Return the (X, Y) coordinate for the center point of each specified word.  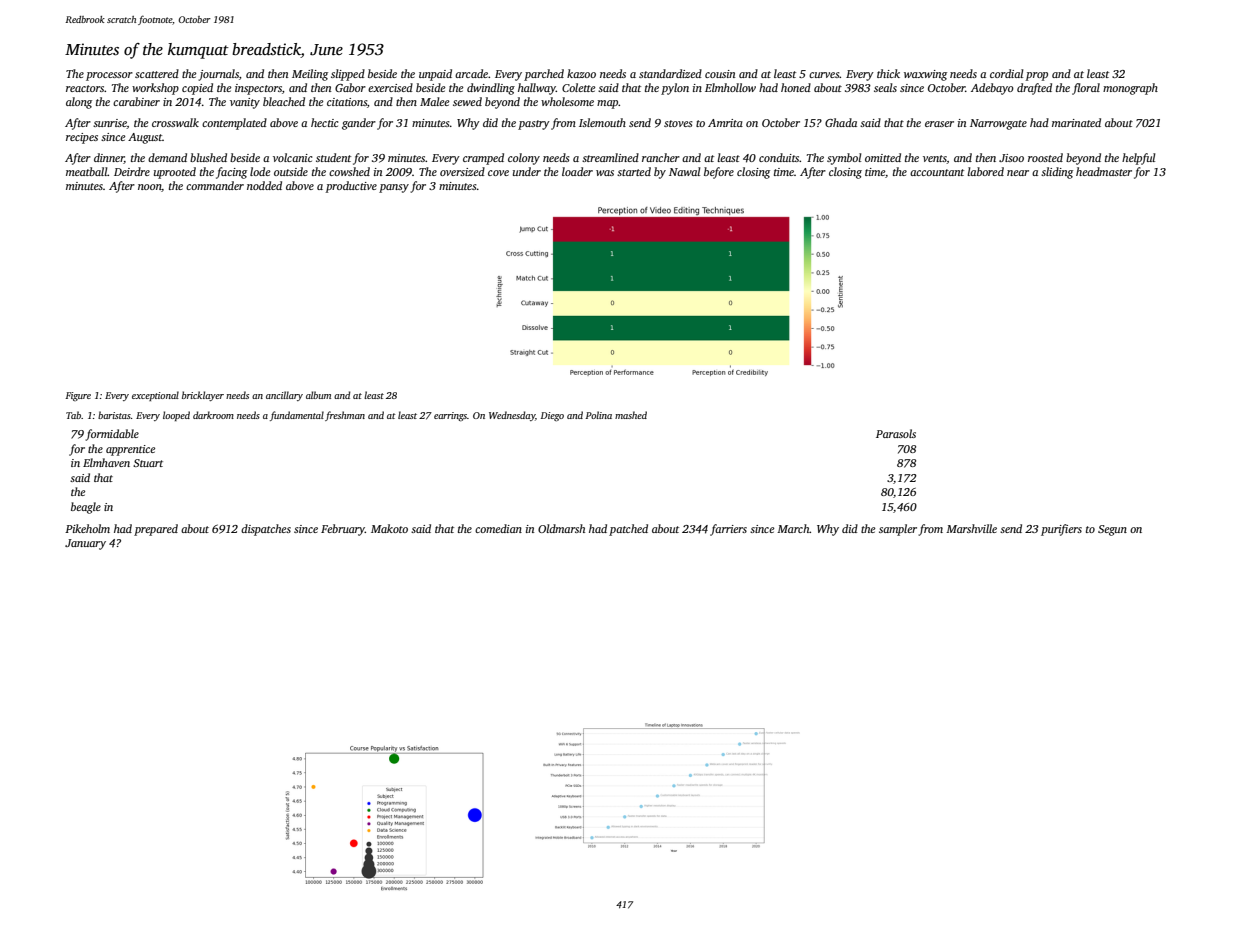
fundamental (297, 416)
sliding (1057, 173)
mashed (631, 415)
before (719, 173)
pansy (394, 188)
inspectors (258, 89)
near (1018, 173)
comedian (498, 528)
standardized (670, 73)
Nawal (684, 171)
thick (888, 73)
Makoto (389, 528)
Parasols (896, 433)
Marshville (971, 528)
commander (215, 185)
